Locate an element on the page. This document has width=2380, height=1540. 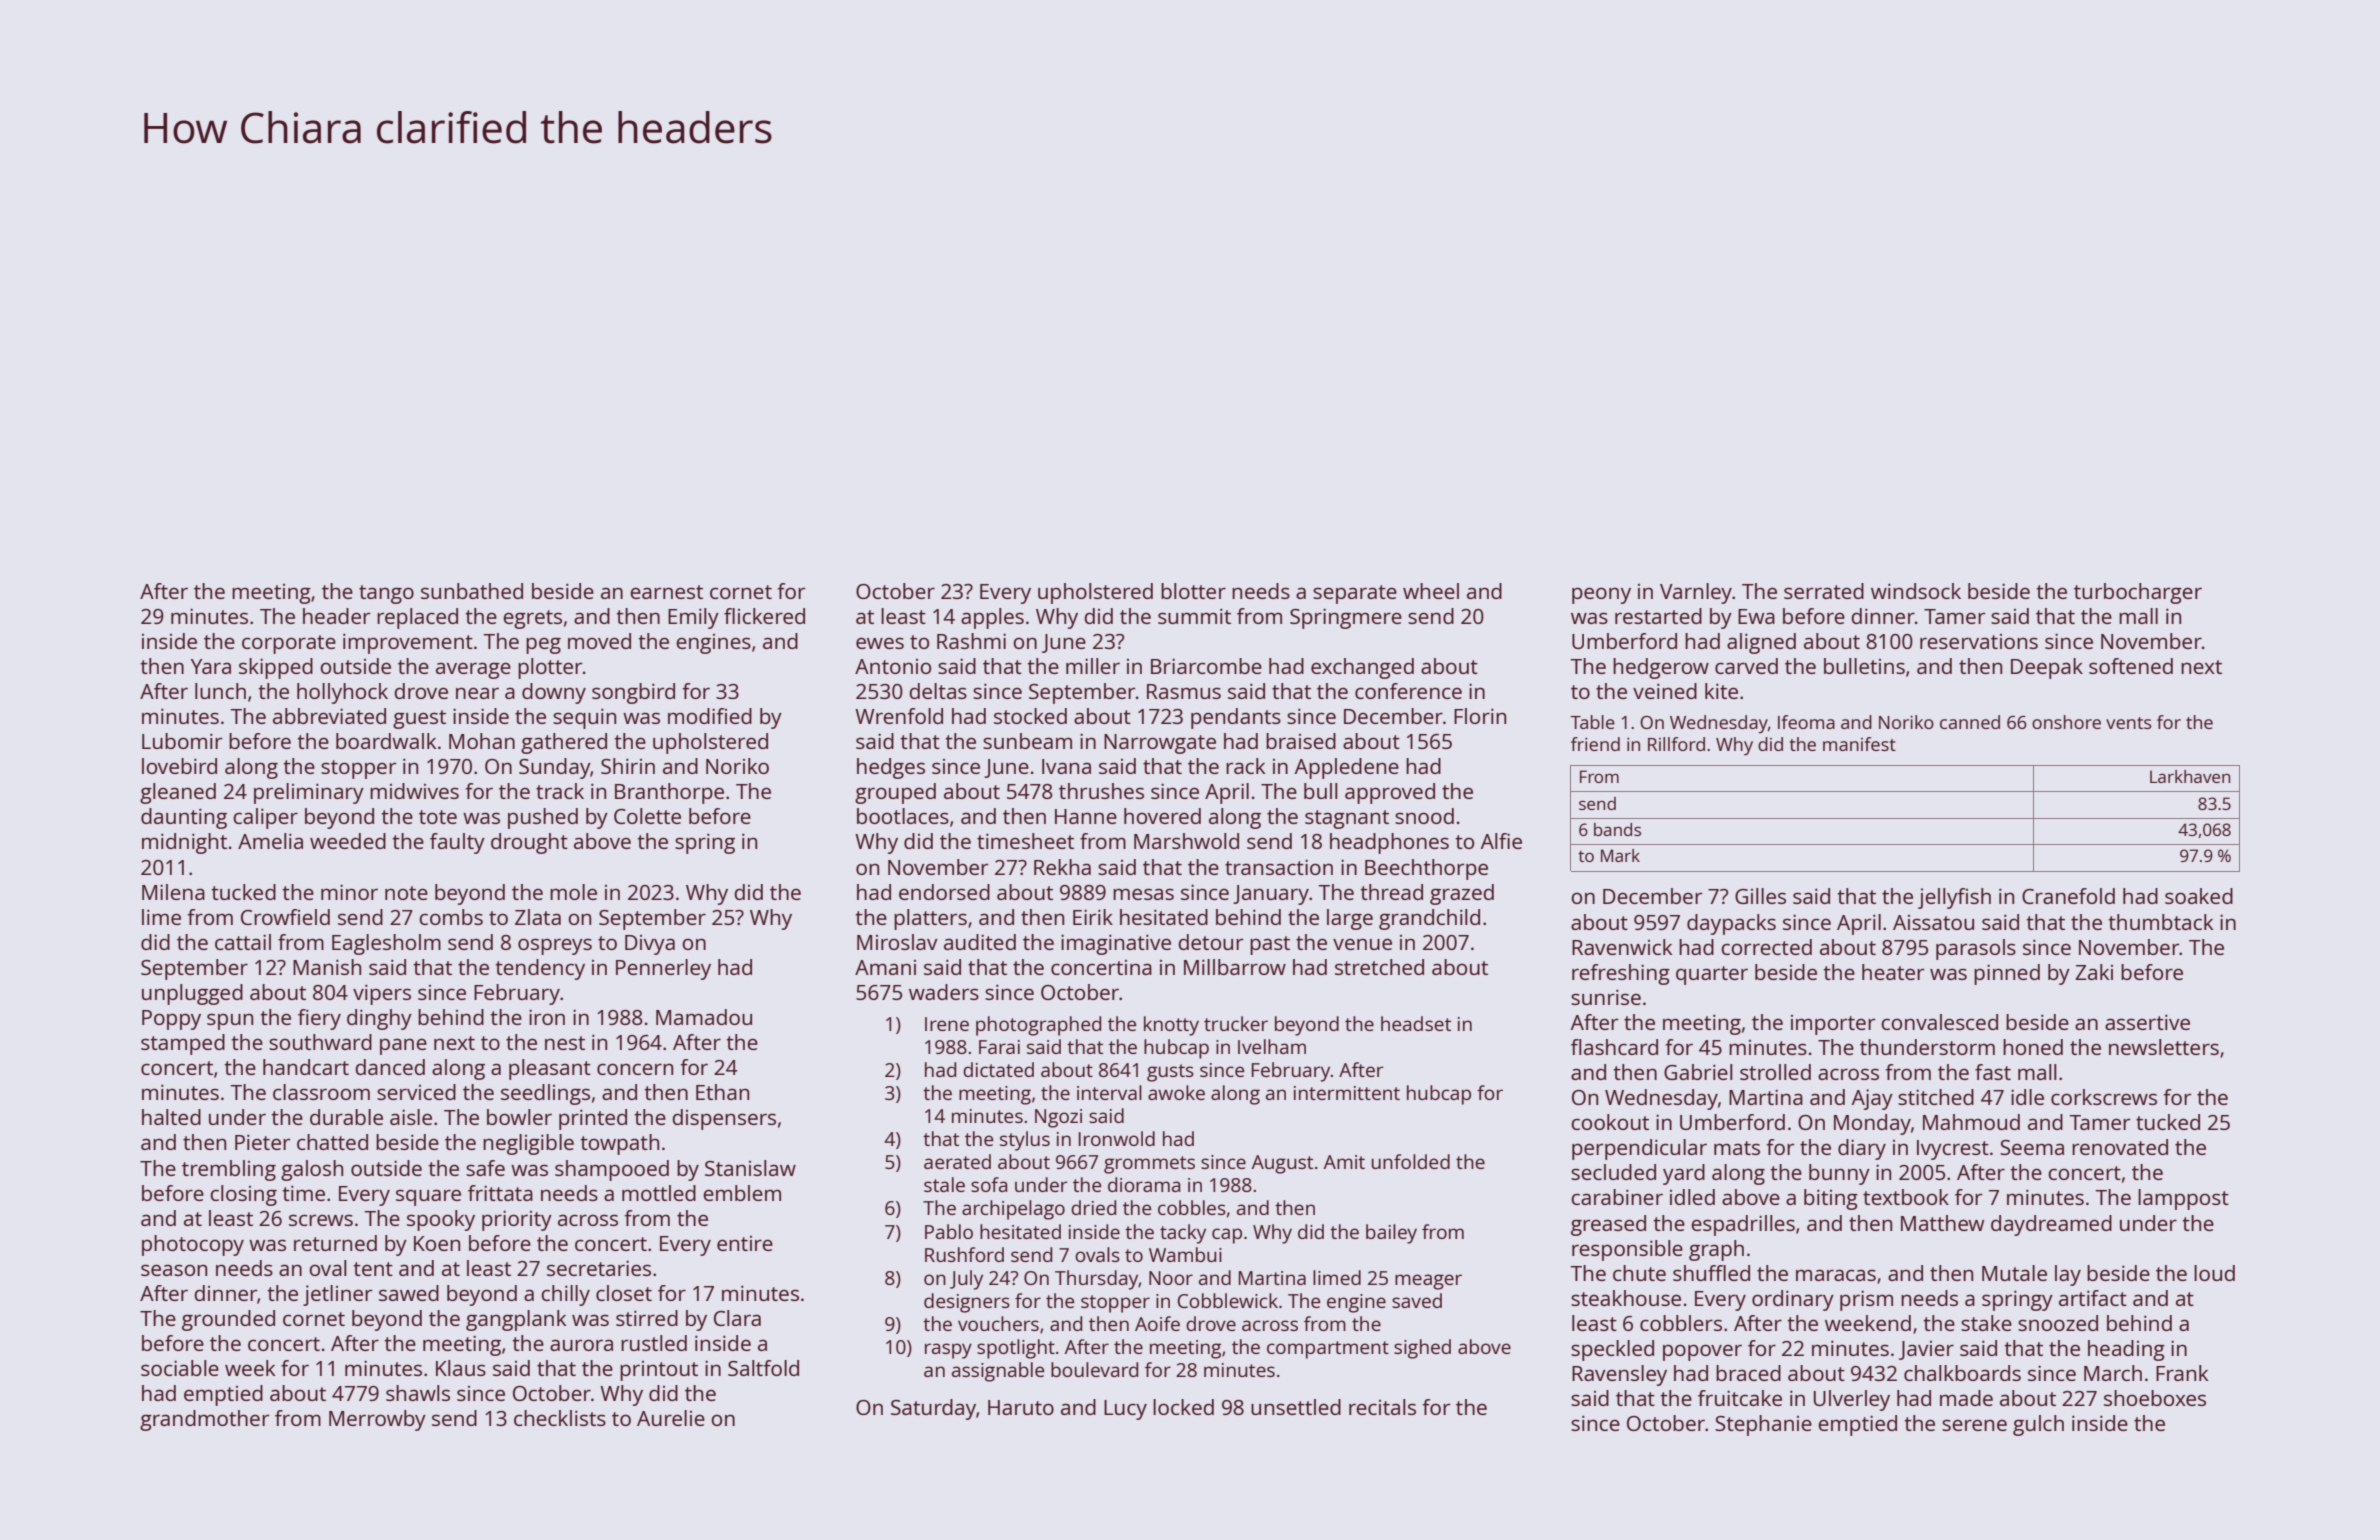
Divya is located at coordinates (650, 945).
